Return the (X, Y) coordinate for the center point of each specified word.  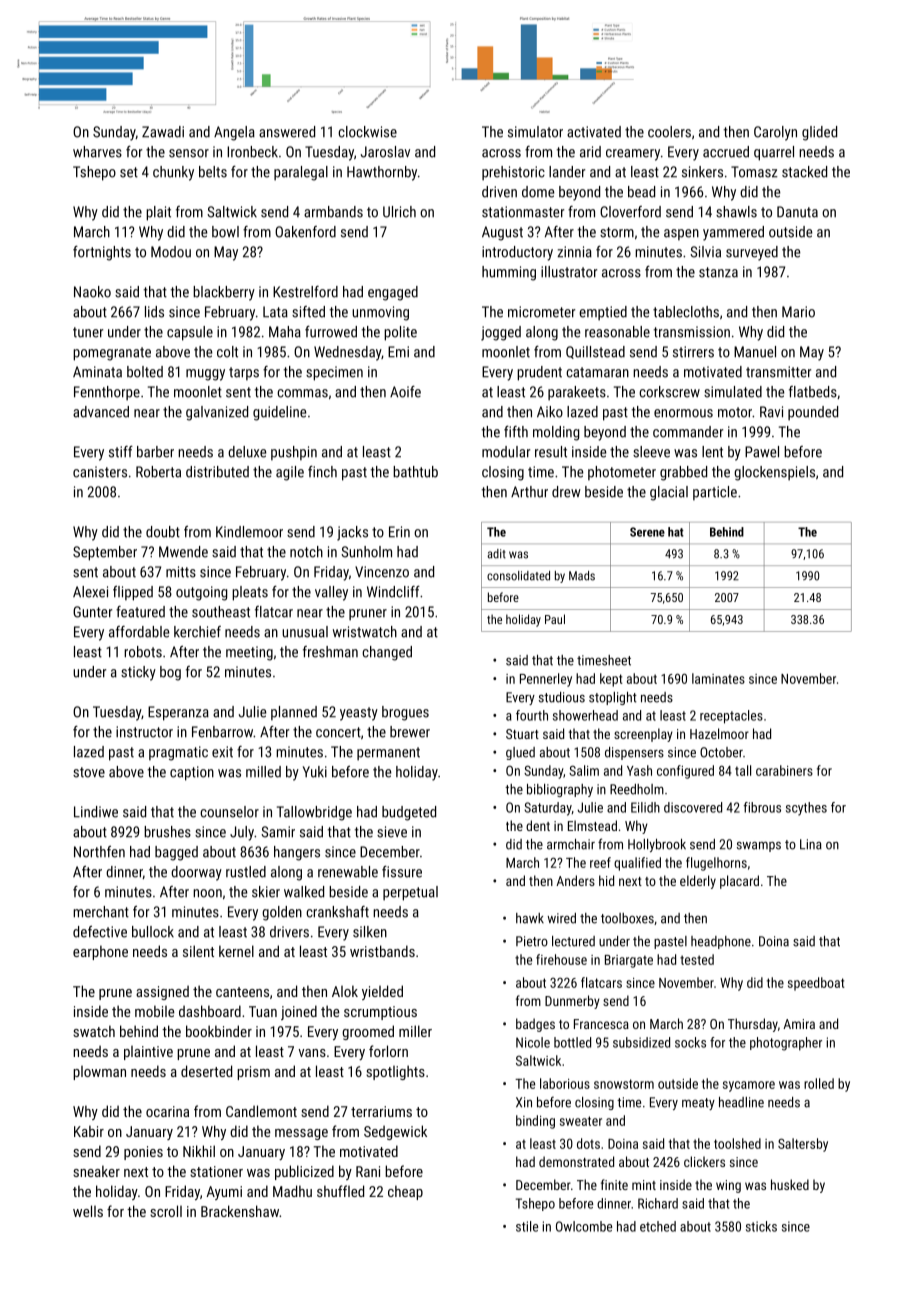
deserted (206, 1071)
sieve (392, 832)
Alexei (90, 592)
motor (735, 412)
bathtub (415, 472)
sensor (189, 153)
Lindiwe (96, 812)
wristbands (382, 951)
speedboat (816, 984)
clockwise (367, 132)
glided (819, 133)
